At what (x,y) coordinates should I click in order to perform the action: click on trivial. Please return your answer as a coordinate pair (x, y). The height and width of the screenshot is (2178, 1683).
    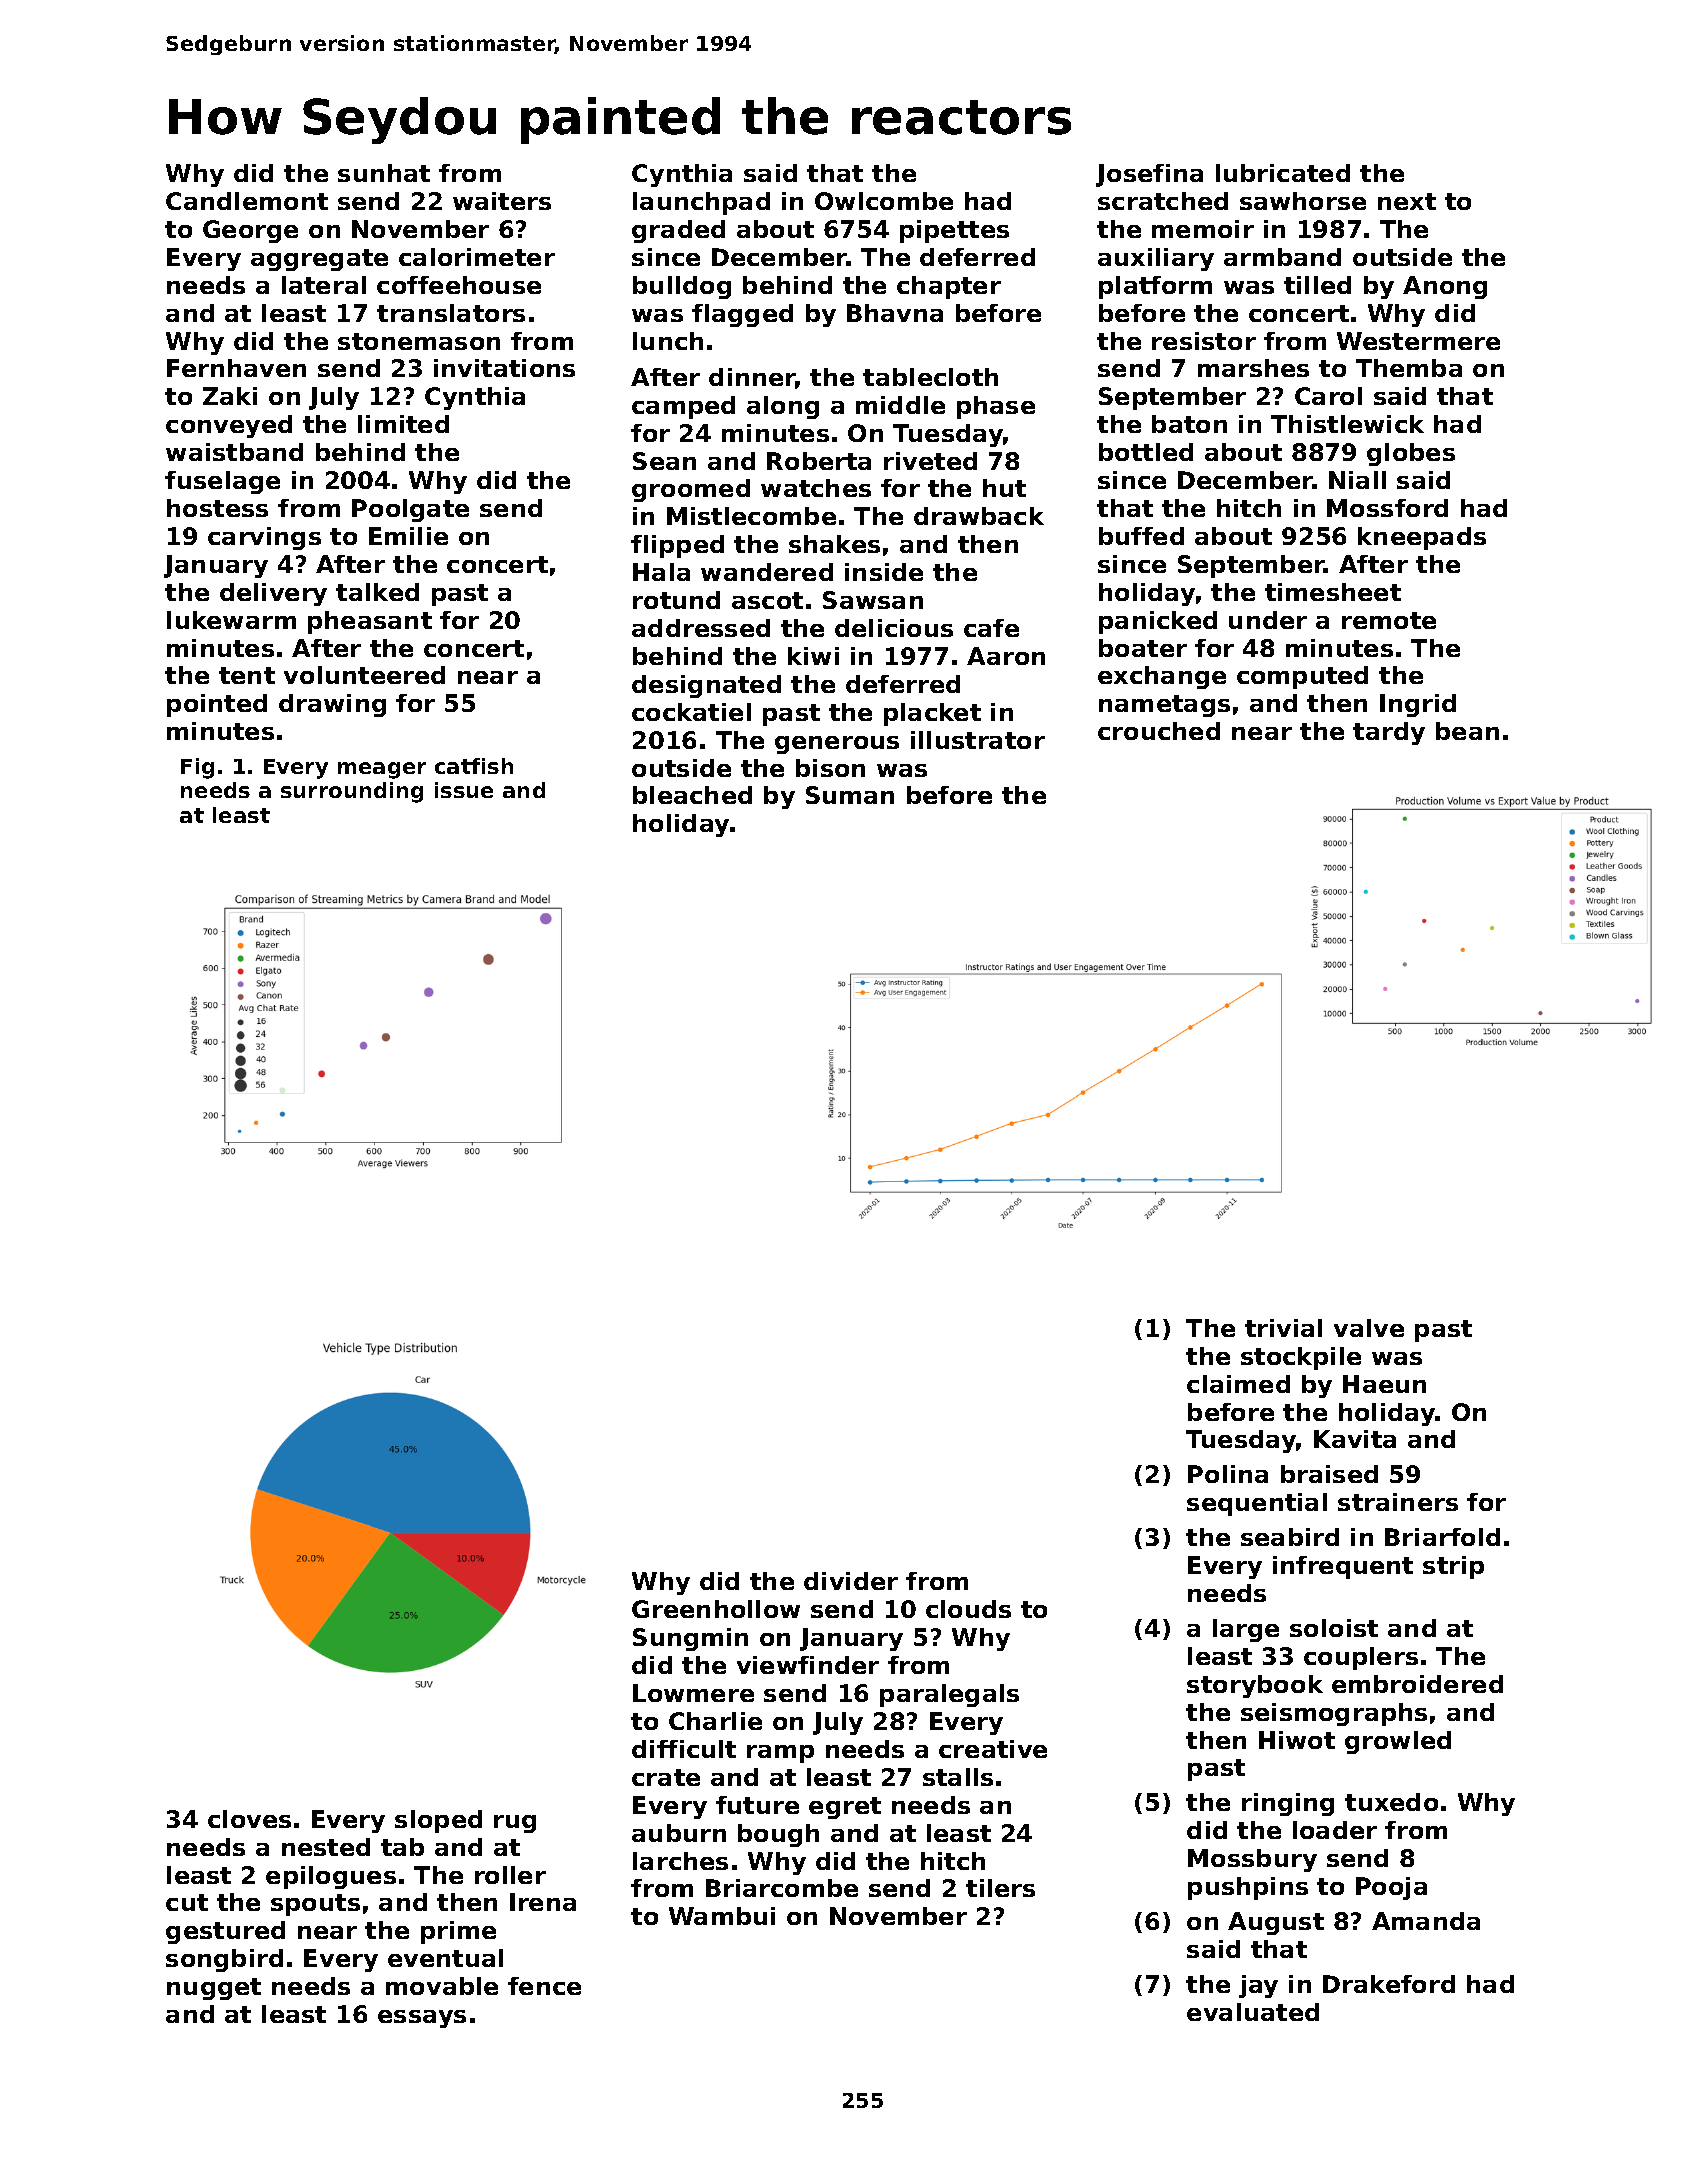
    Looking at the image, I should click on (1283, 1328).
